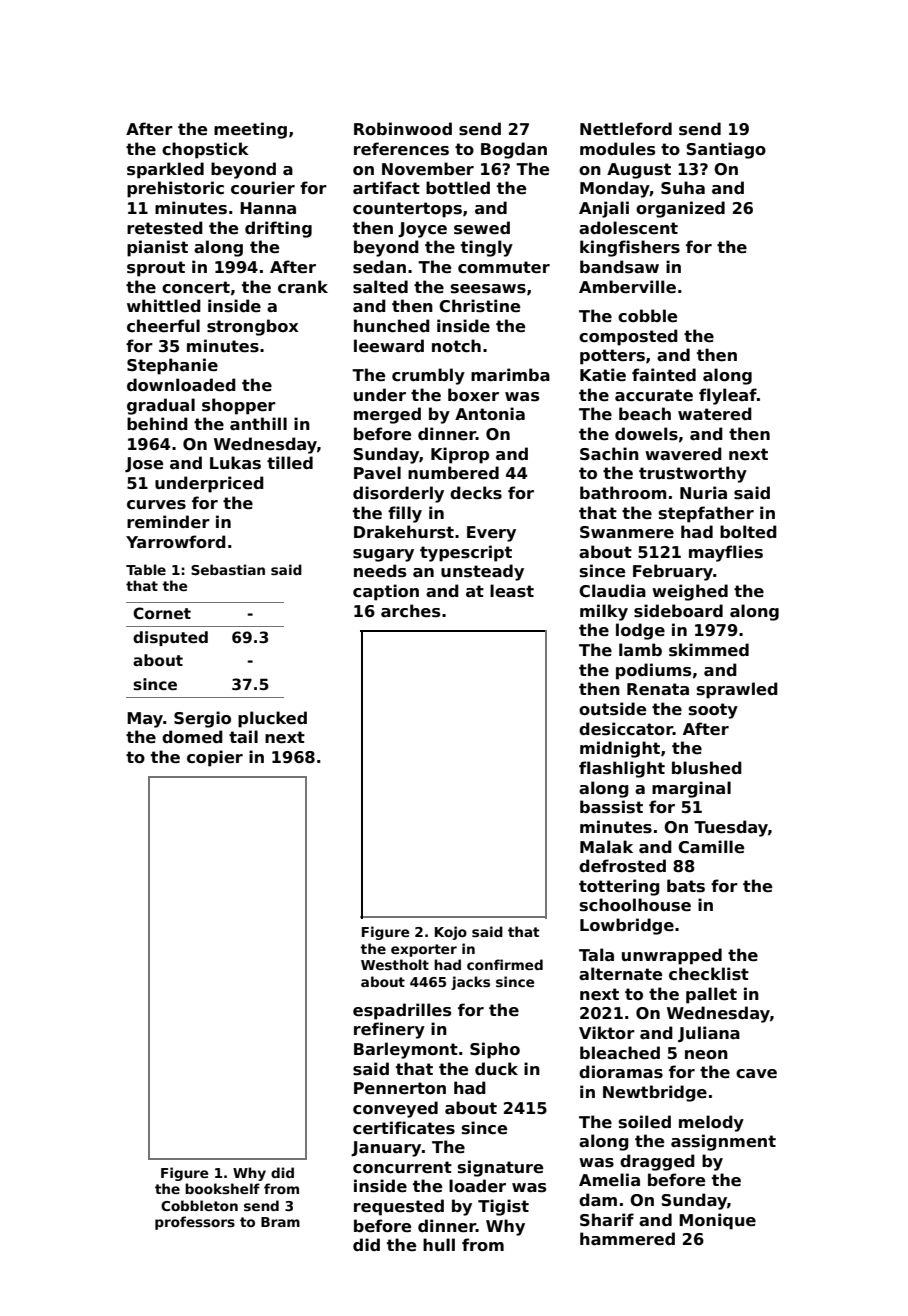 This screenshot has height=1316, width=908. Describe the element at coordinates (215, 758) in the screenshot. I see `copier` at that location.
